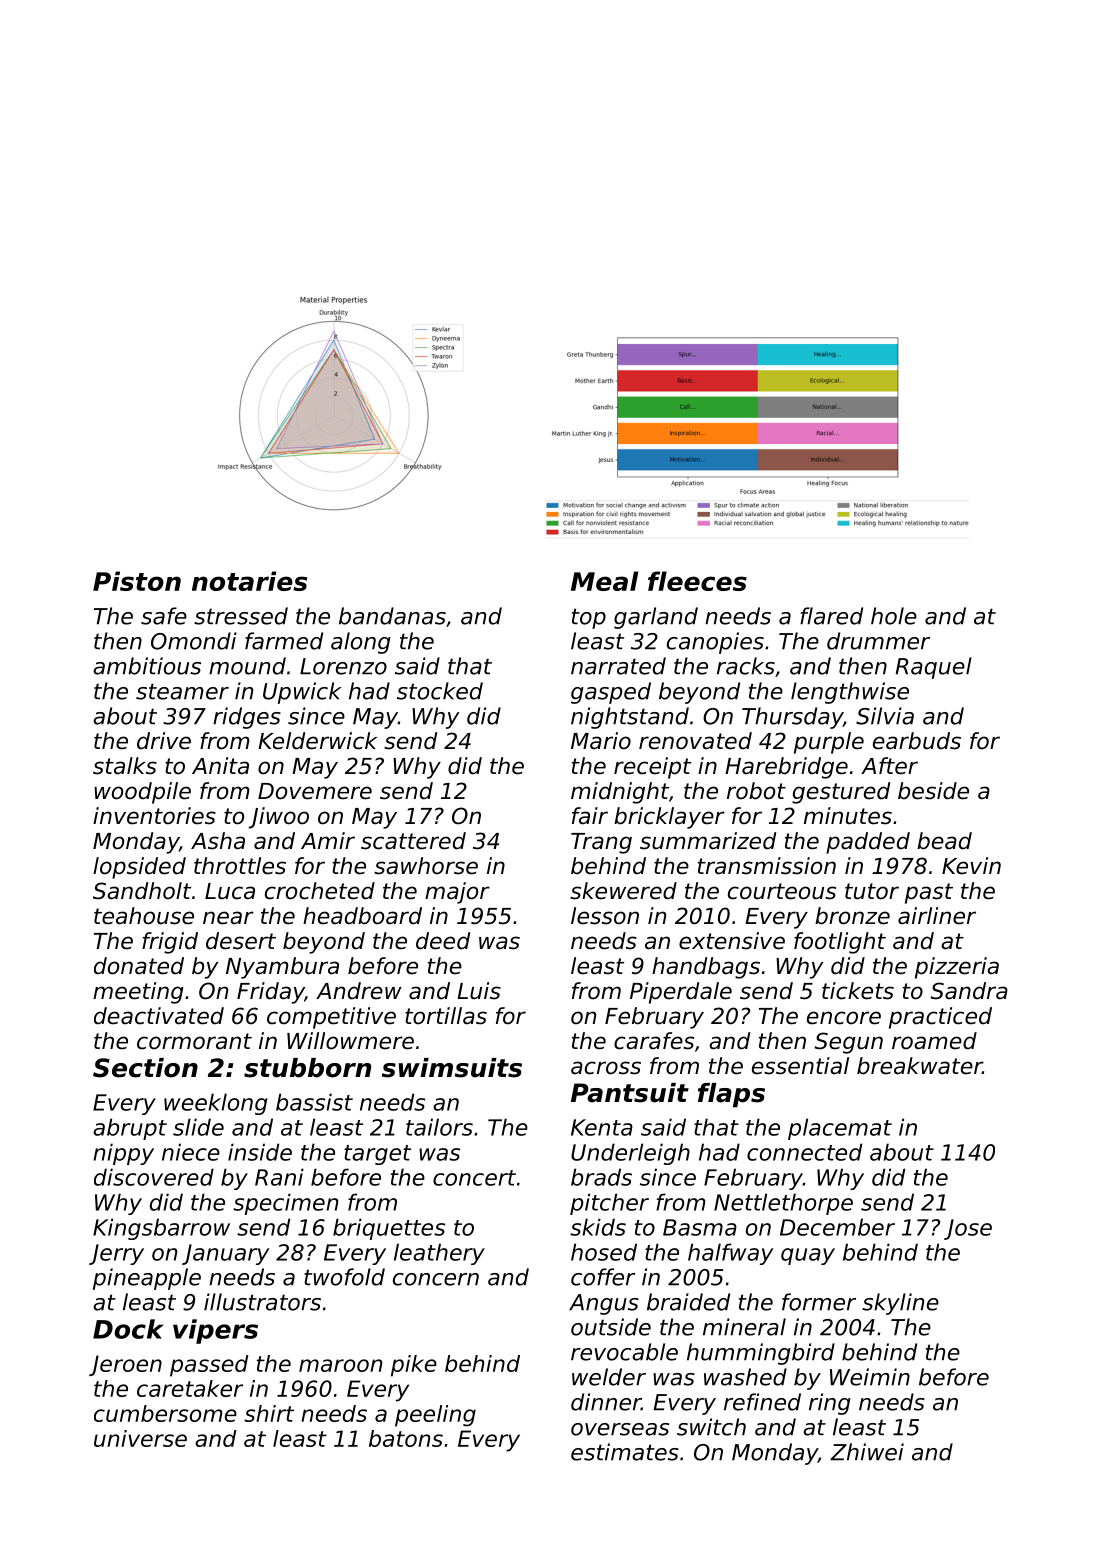  What do you see at coordinates (590, 816) in the page?
I see `fair` at bounding box center [590, 816].
